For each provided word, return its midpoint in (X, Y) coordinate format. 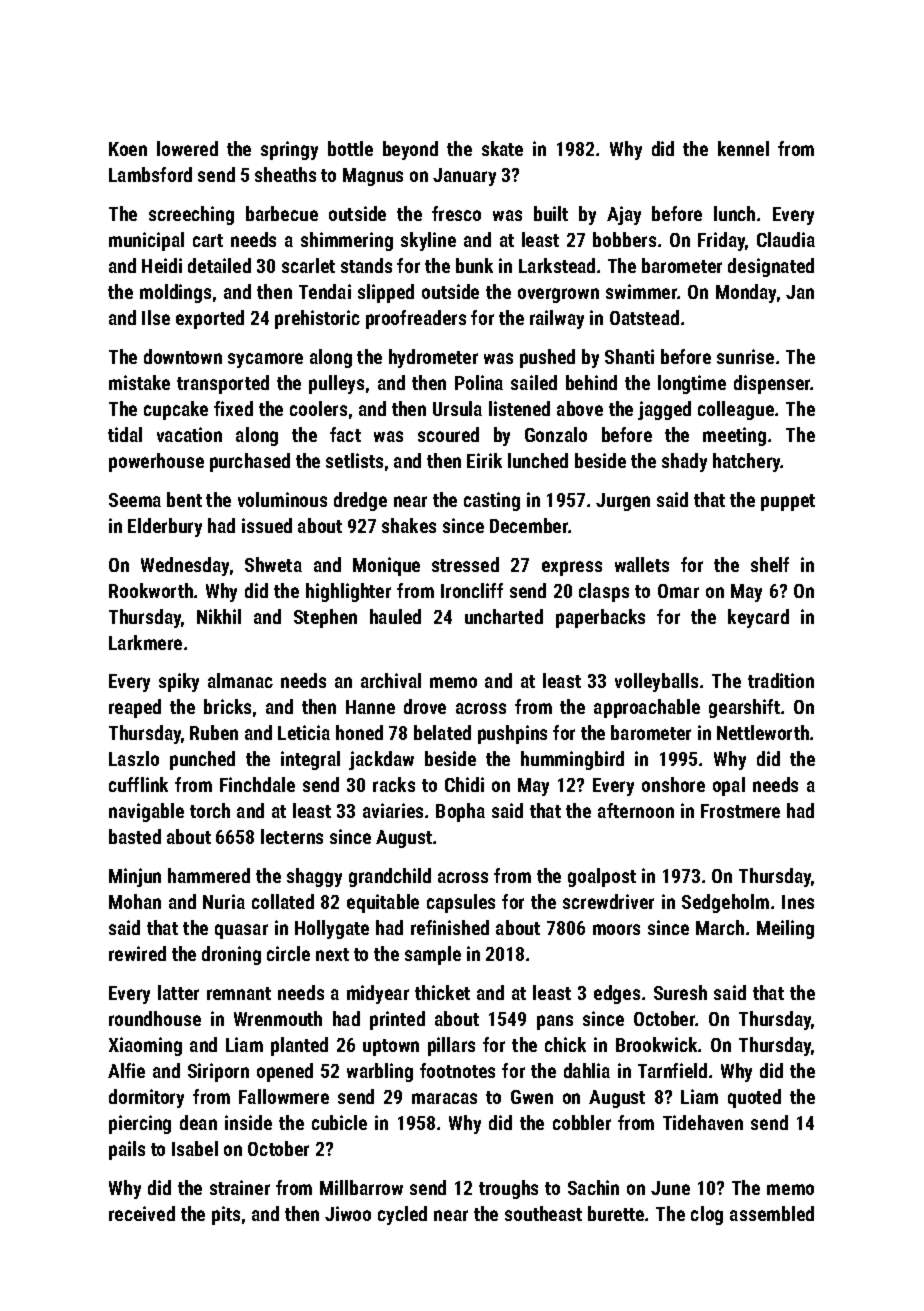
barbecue (282, 213)
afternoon (636, 810)
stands (366, 265)
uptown (391, 1047)
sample (433, 955)
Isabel (195, 1148)
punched (202, 760)
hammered (209, 875)
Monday (746, 293)
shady (684, 462)
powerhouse (156, 462)
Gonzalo (556, 434)
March (720, 927)
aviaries (393, 810)
